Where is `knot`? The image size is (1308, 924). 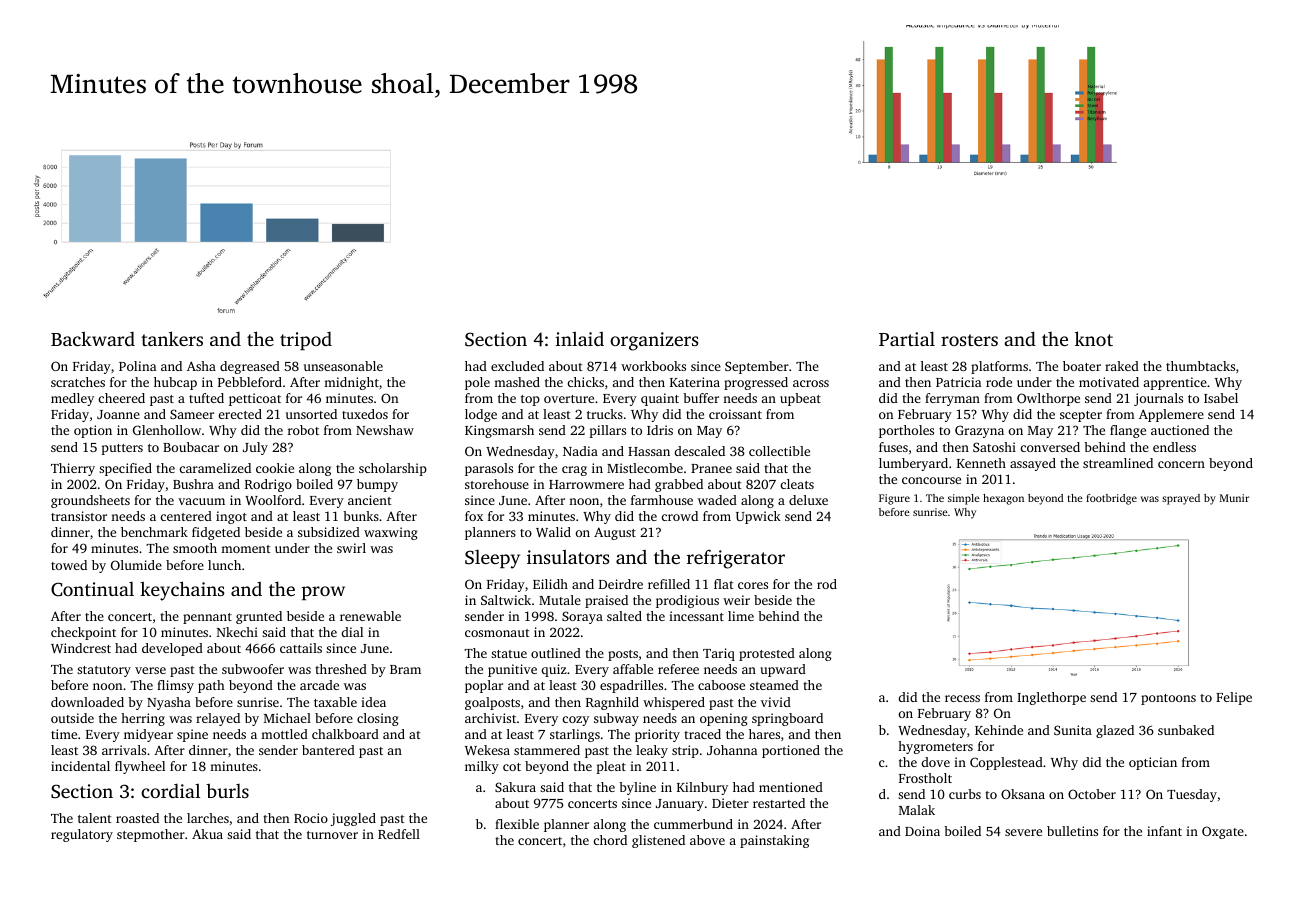
knot is located at coordinates (1094, 338).
